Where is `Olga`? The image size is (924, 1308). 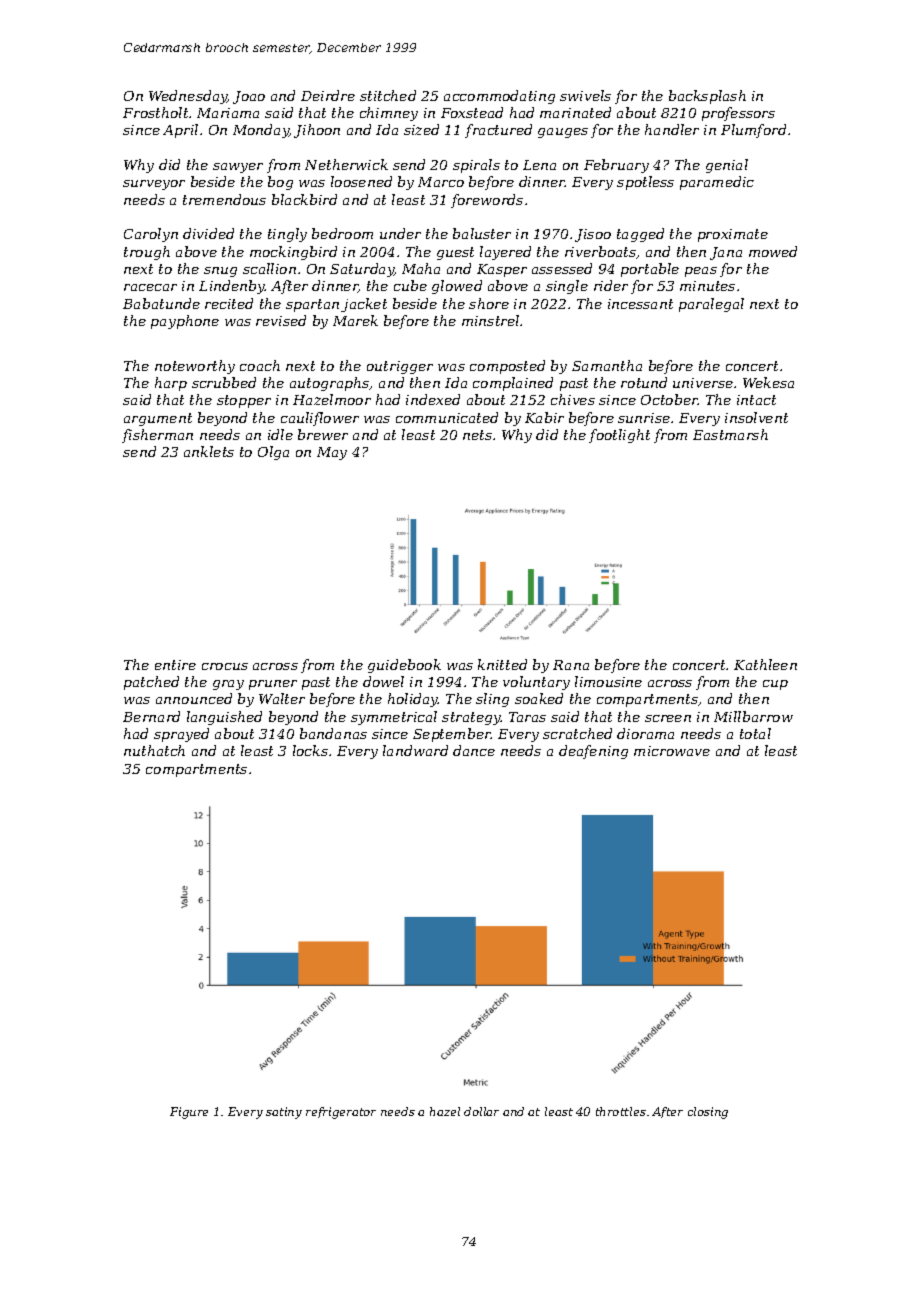 Olga is located at coordinates (273, 453).
